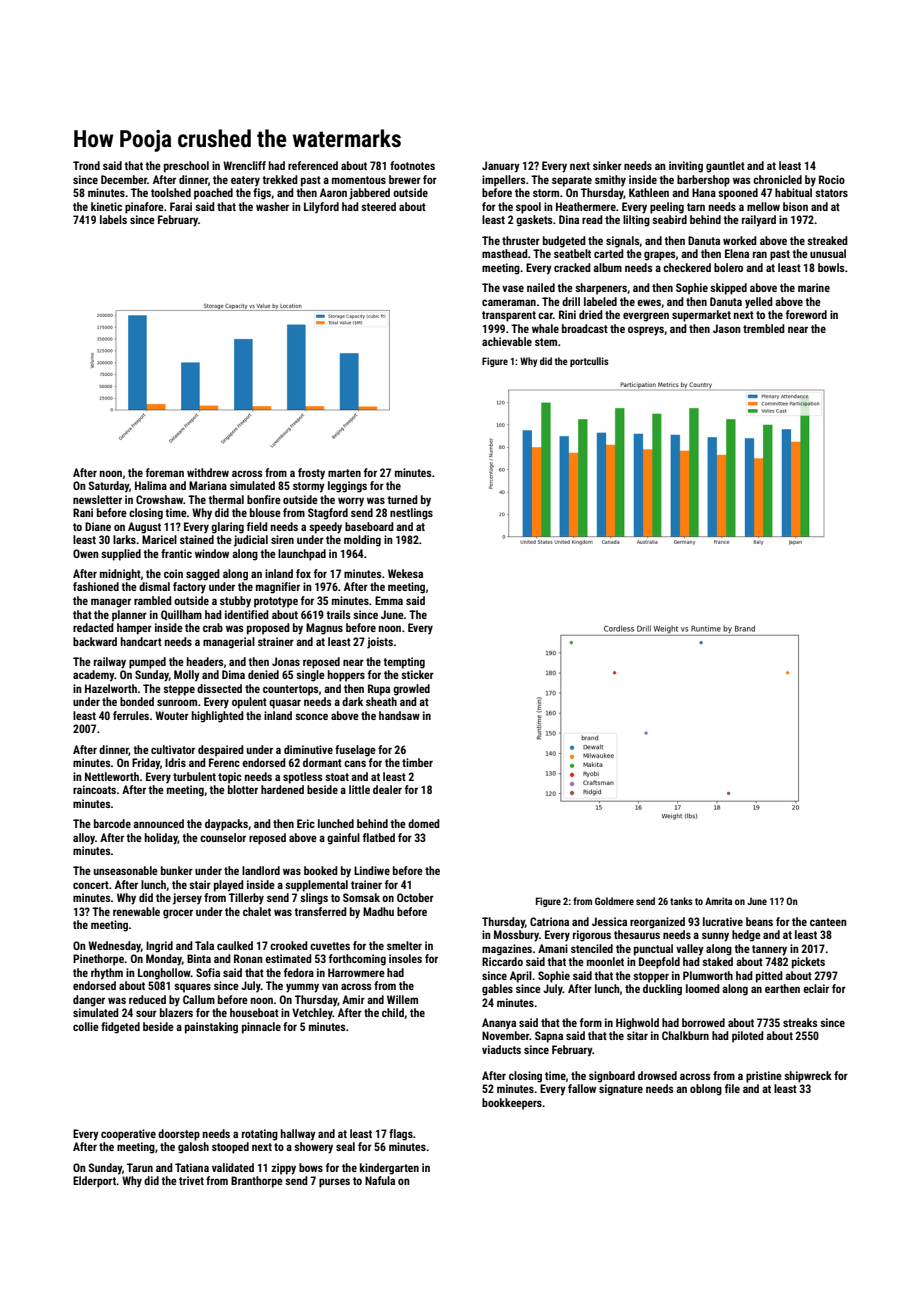 The image size is (924, 1308). Describe the element at coordinates (344, 473) in the document. I see `marten` at that location.
